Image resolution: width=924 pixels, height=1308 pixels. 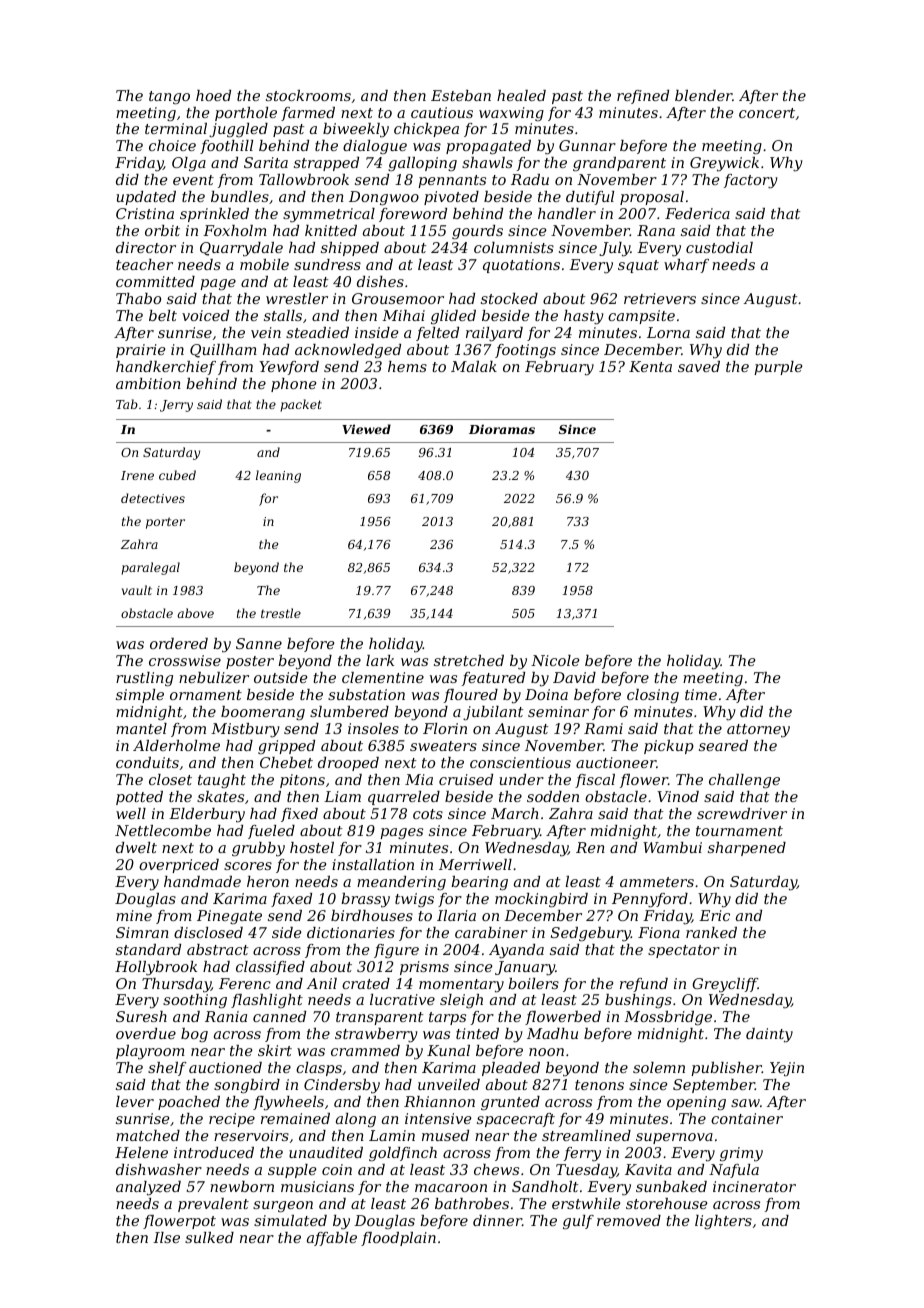 I want to click on Yejin, so click(x=787, y=1069).
